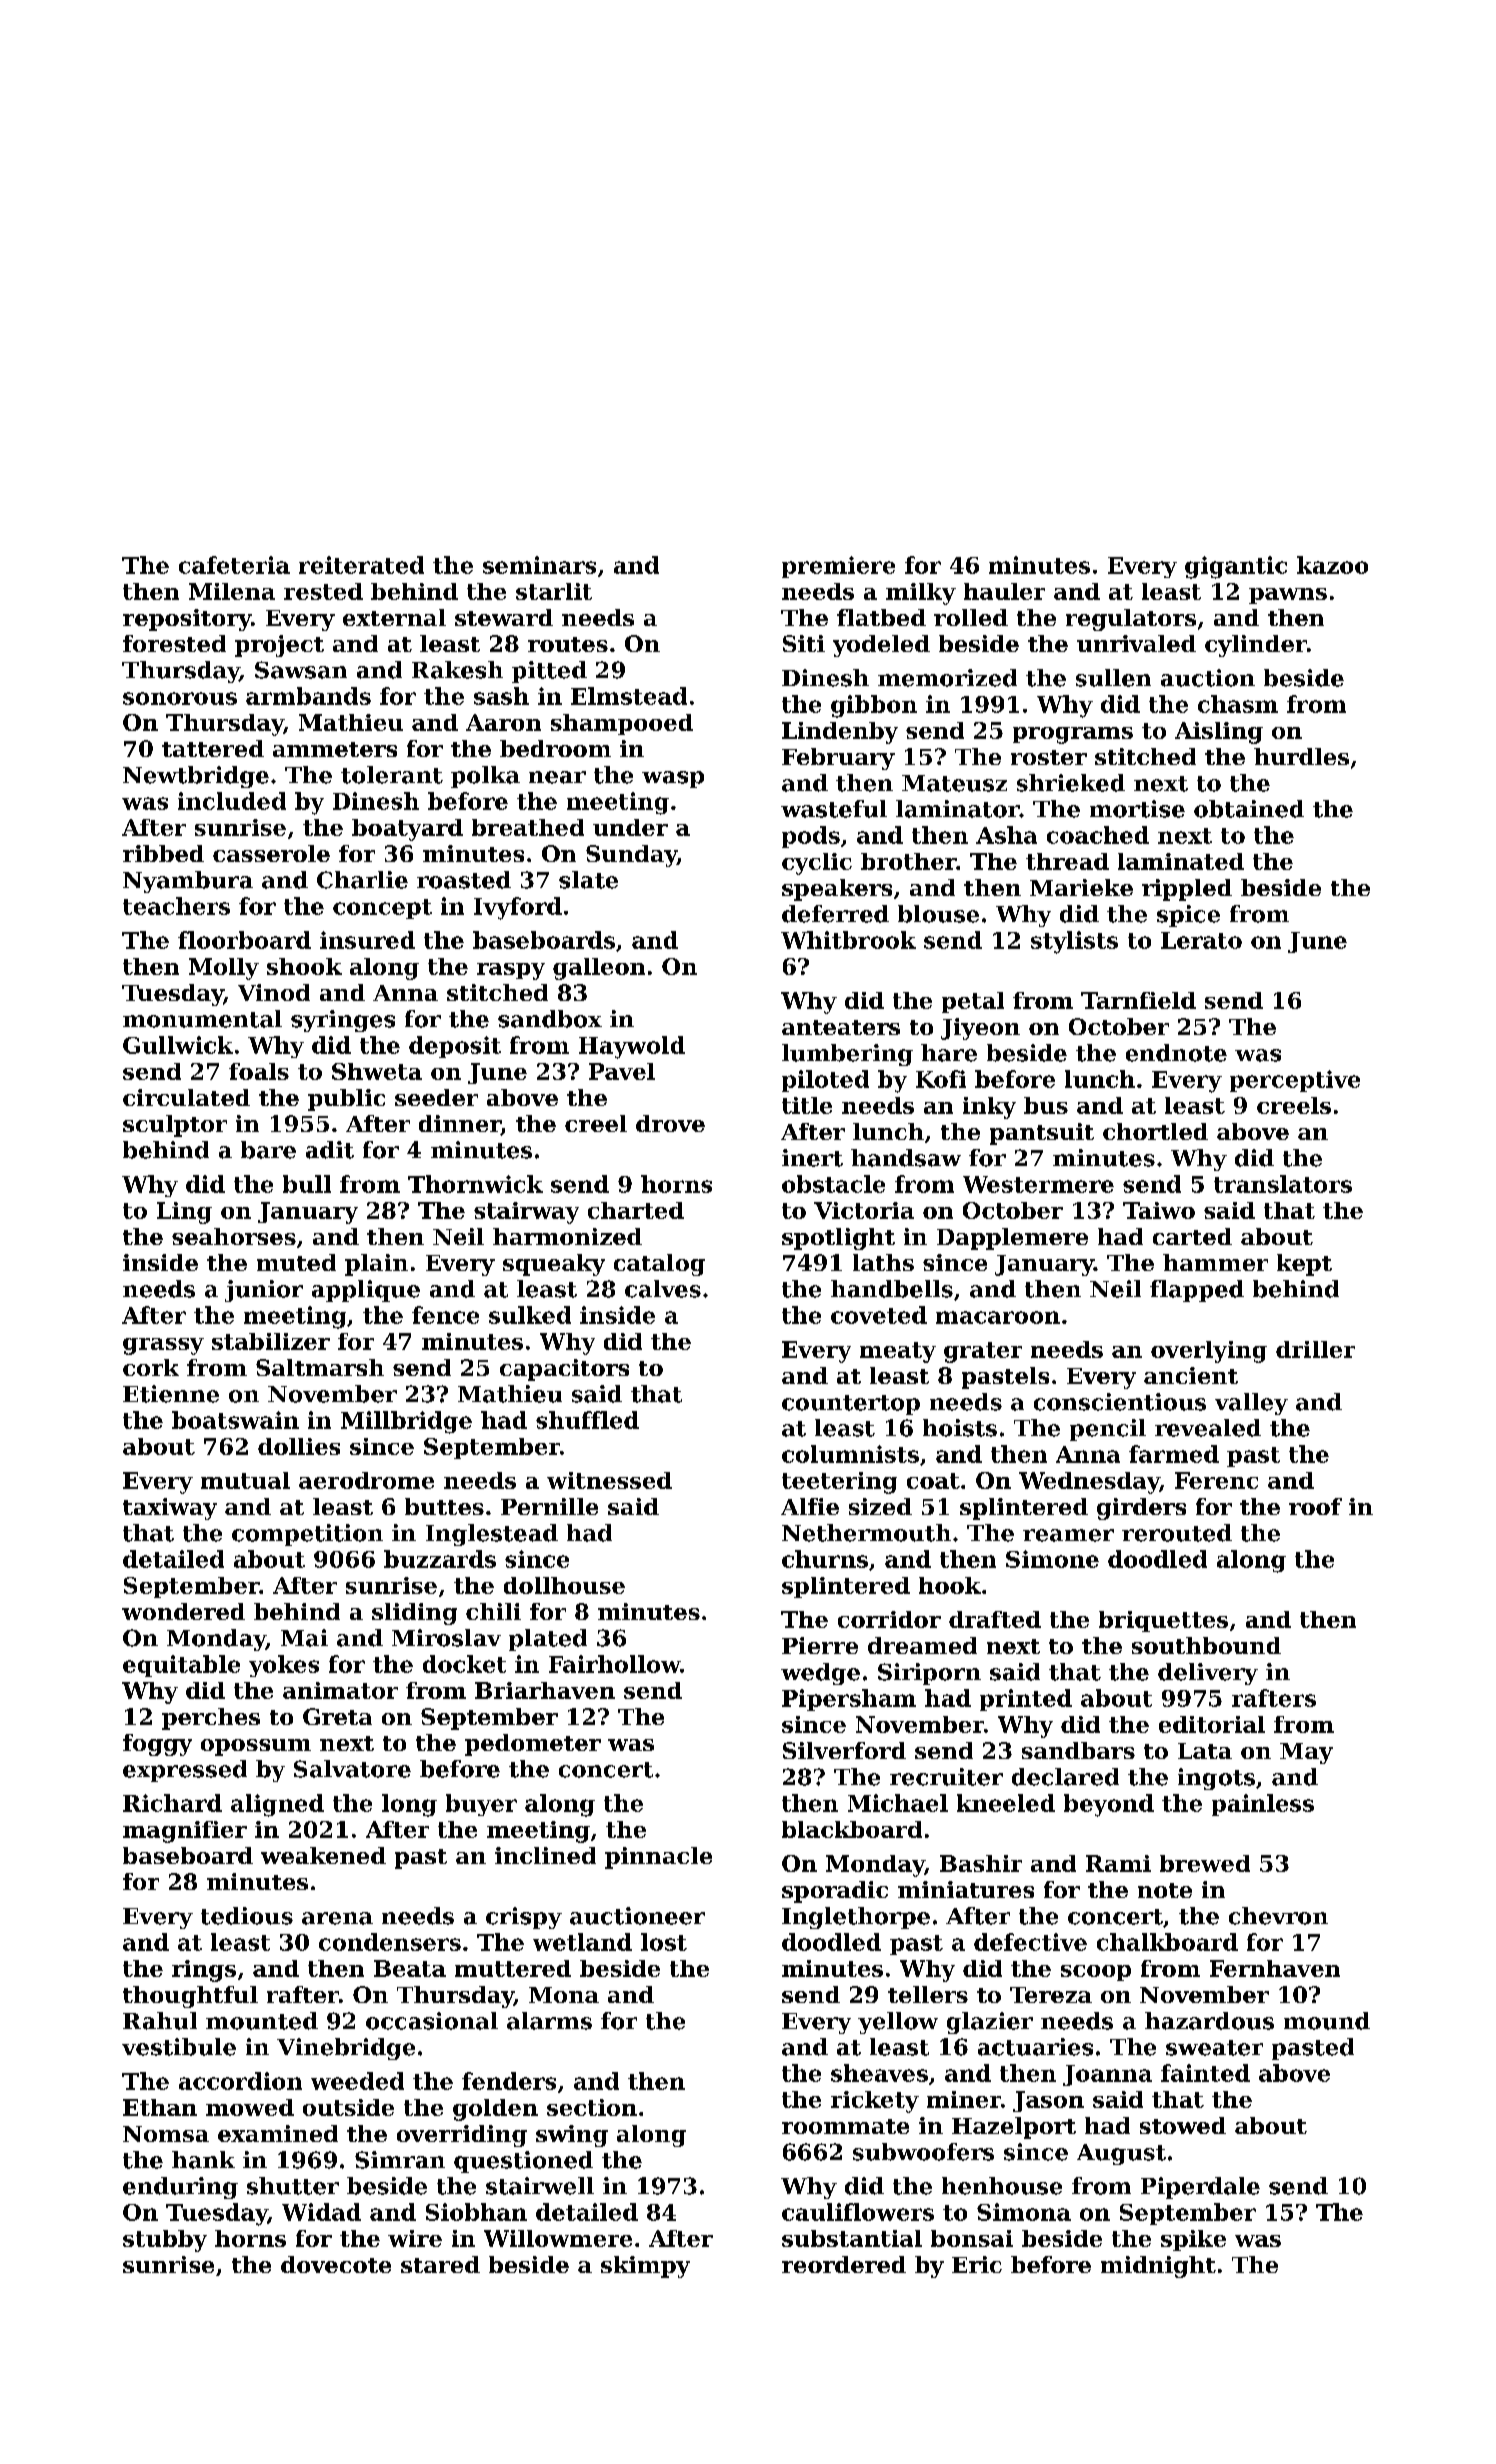 This screenshot has width=1496, height=2464. I want to click on chortled, so click(1155, 1131).
